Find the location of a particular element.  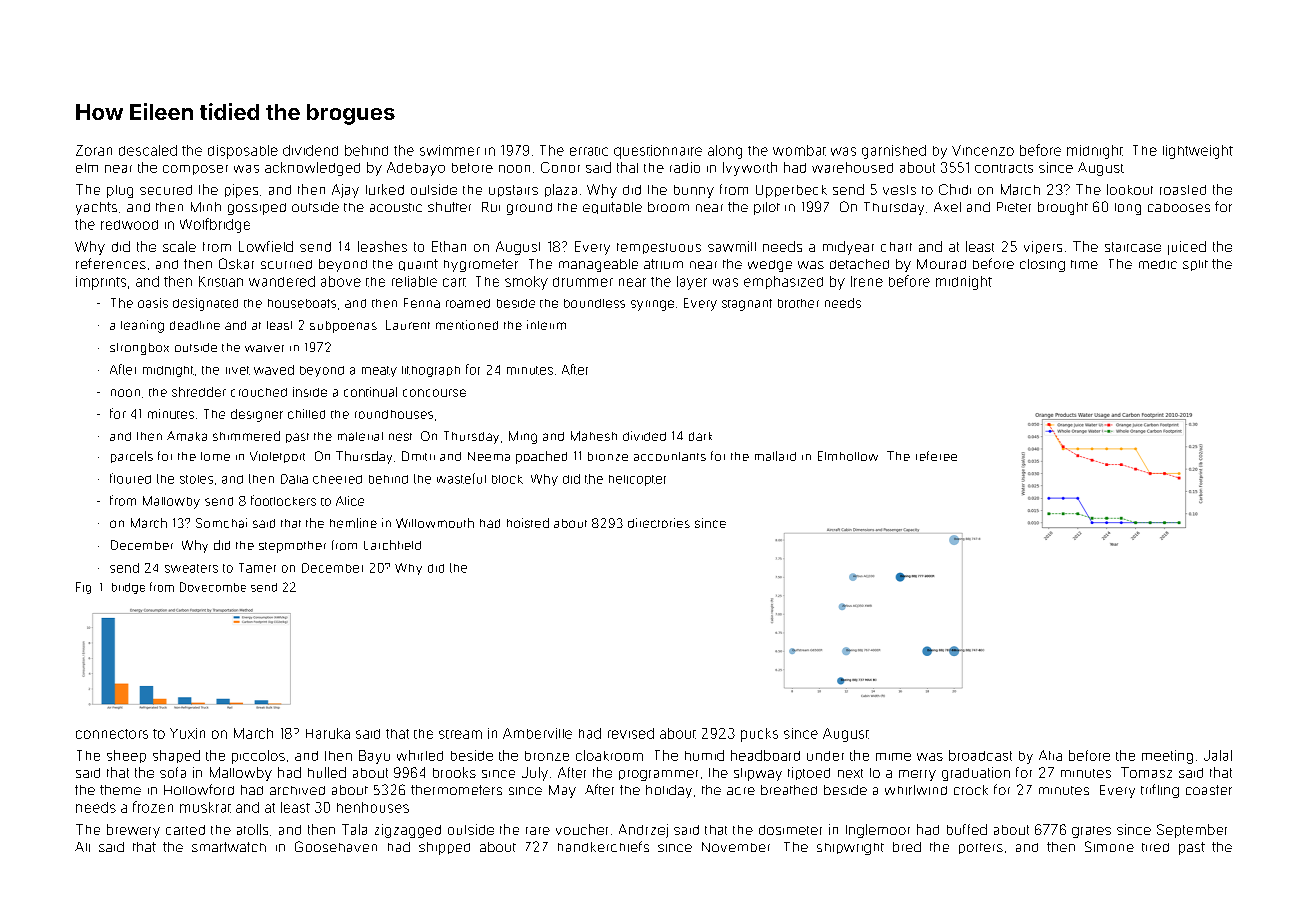

lookout is located at coordinates (1130, 189).
